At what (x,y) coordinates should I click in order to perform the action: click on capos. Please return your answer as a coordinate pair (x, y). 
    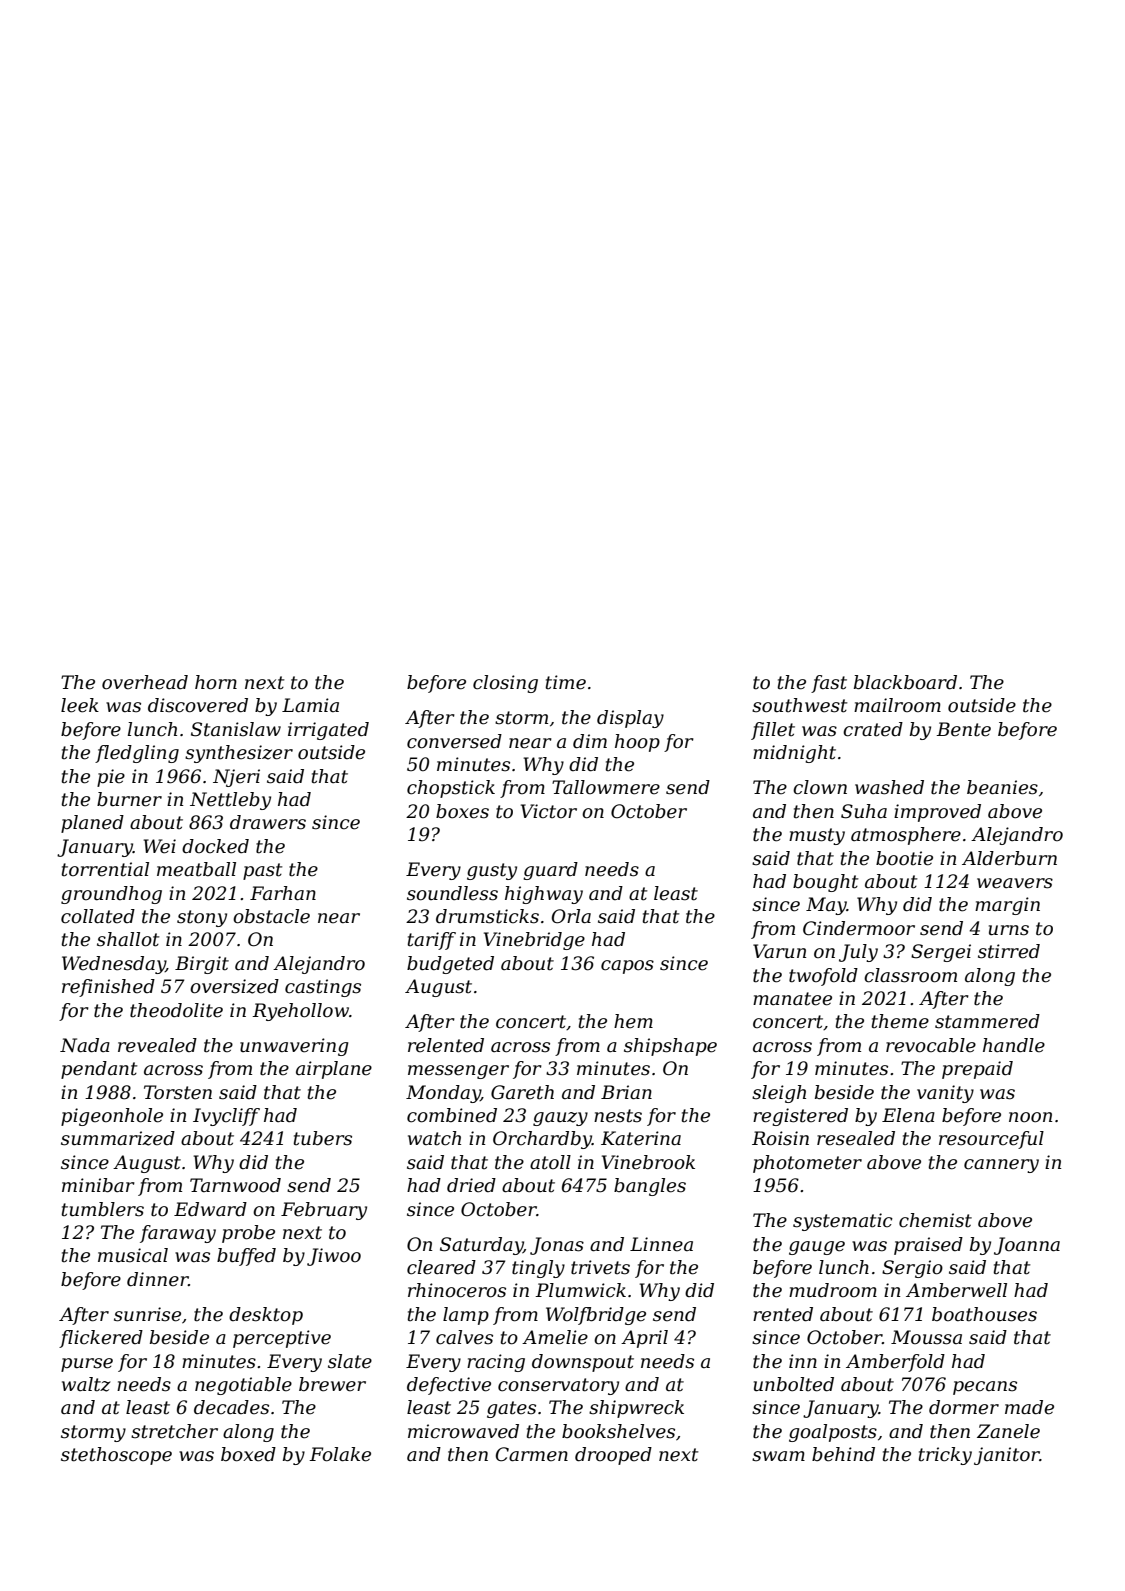
    Looking at the image, I should click on (627, 967).
